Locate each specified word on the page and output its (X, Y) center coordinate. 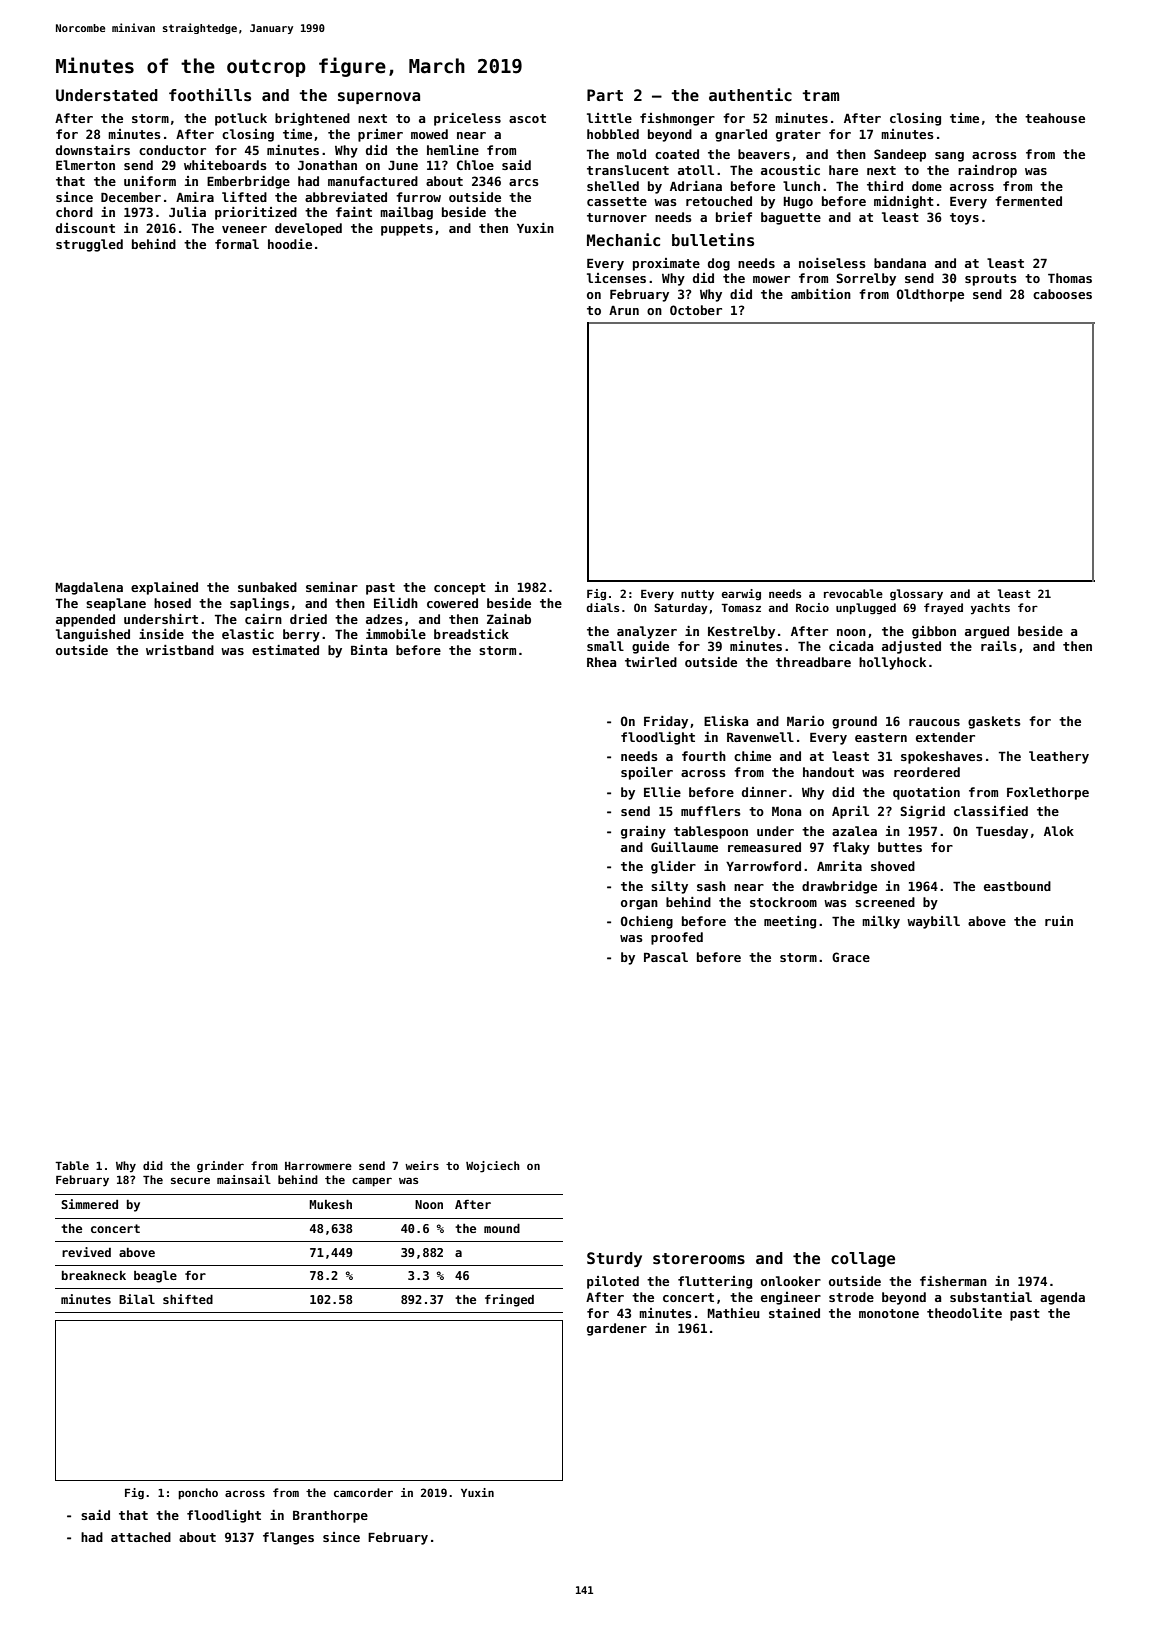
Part (605, 95)
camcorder (363, 1492)
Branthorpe (330, 1516)
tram (820, 95)
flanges (288, 1538)
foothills (210, 95)
